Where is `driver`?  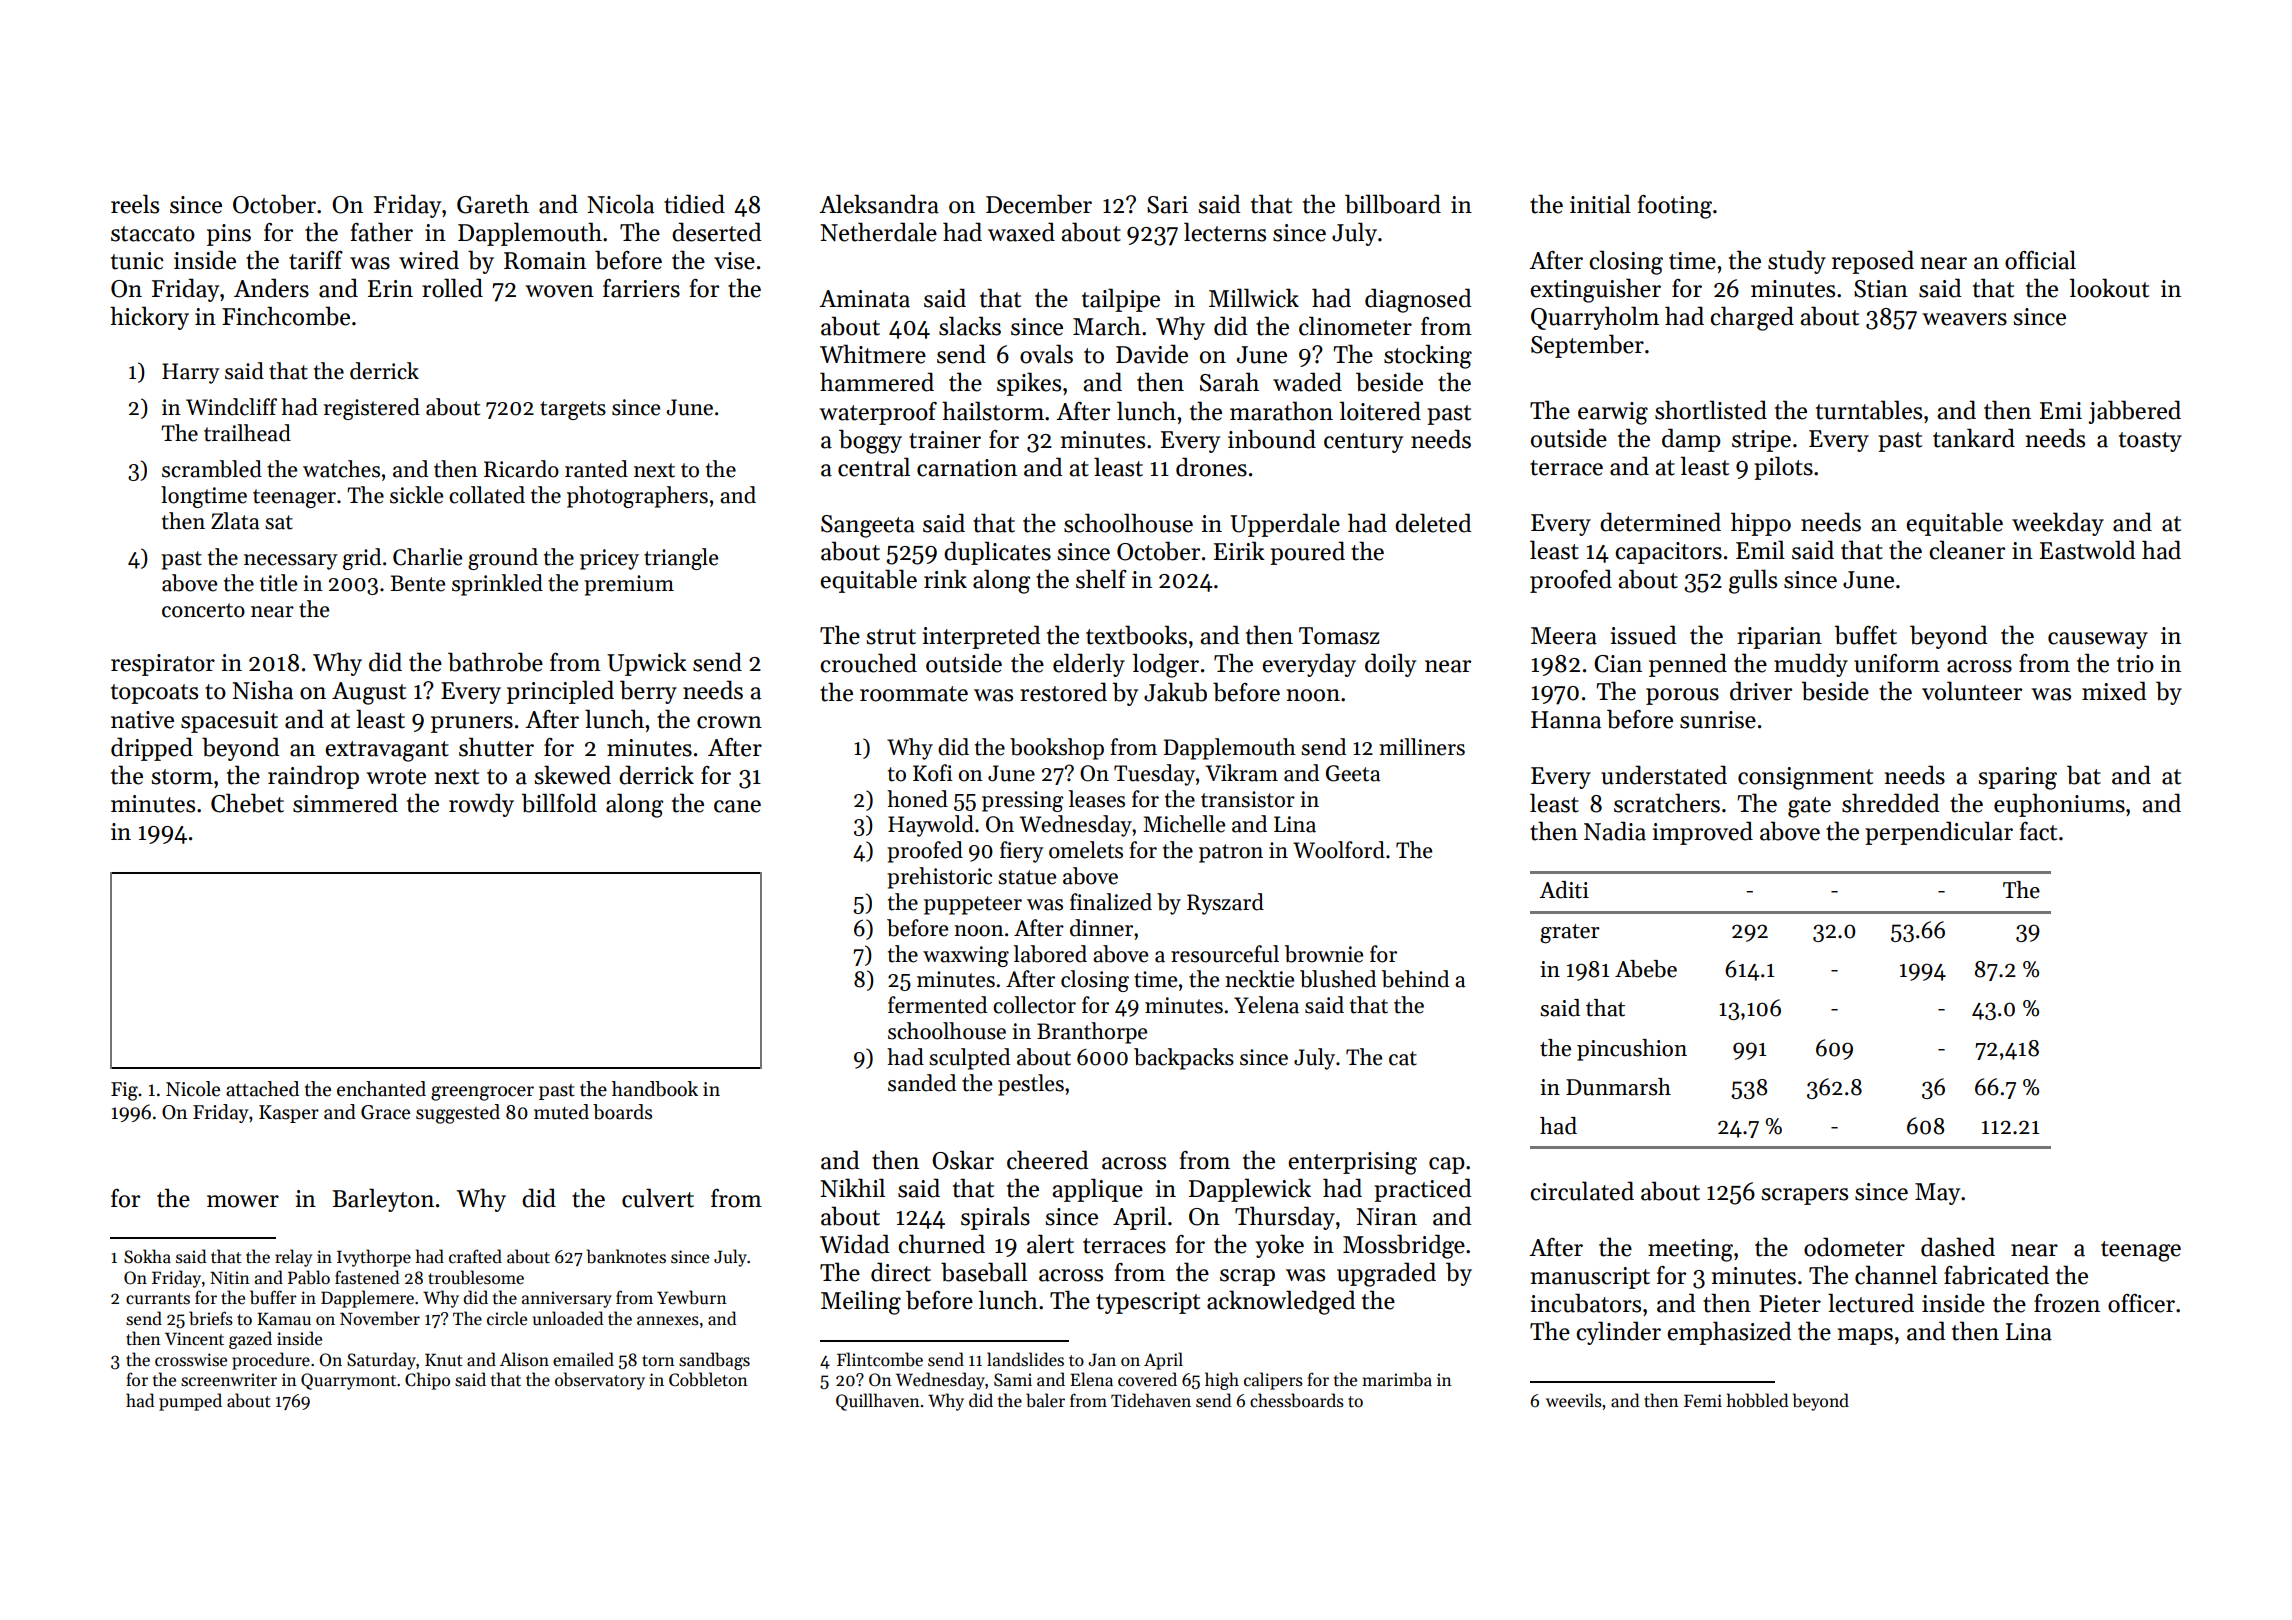 driver is located at coordinates (1761, 691).
